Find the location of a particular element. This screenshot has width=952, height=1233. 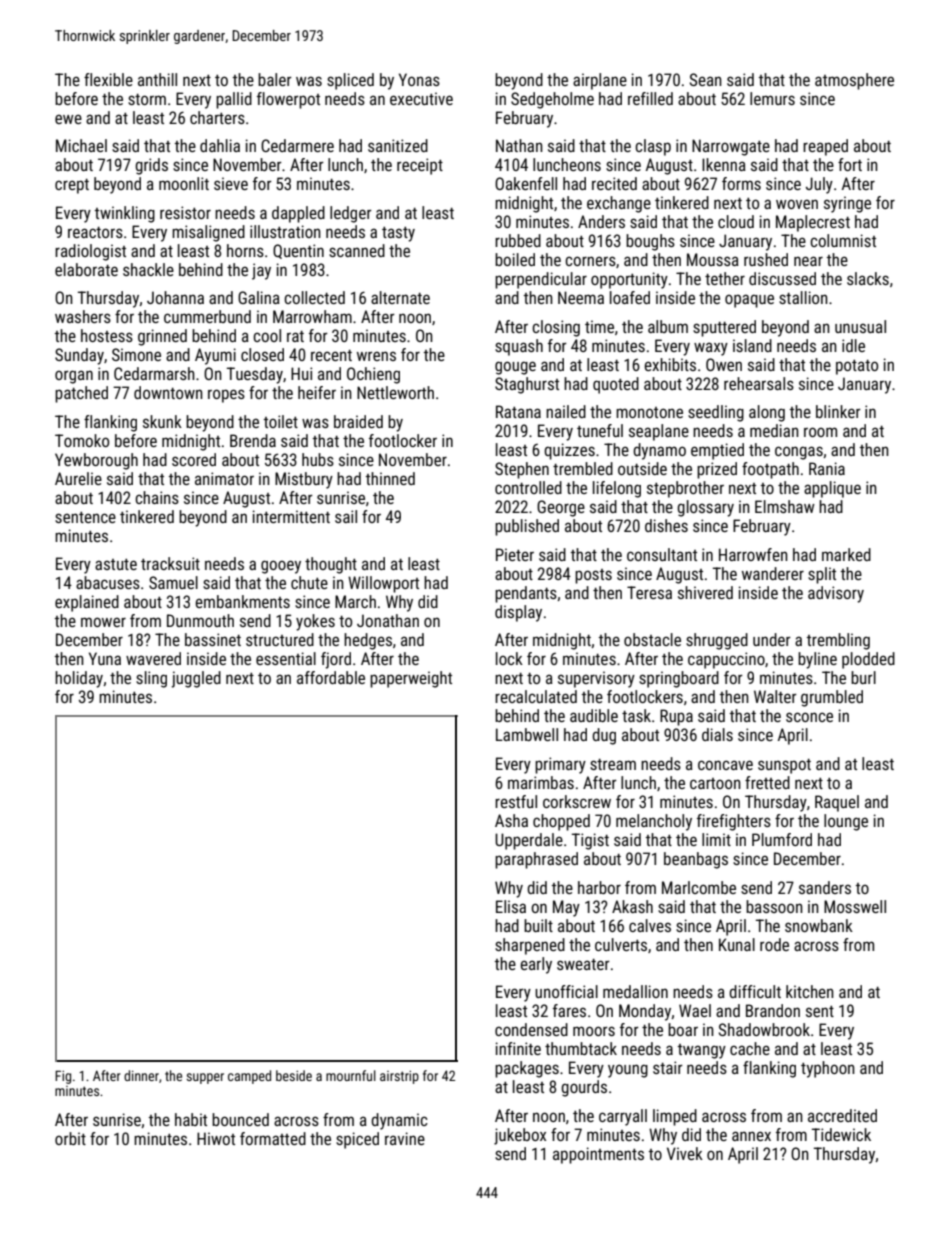

near is located at coordinates (808, 261).
